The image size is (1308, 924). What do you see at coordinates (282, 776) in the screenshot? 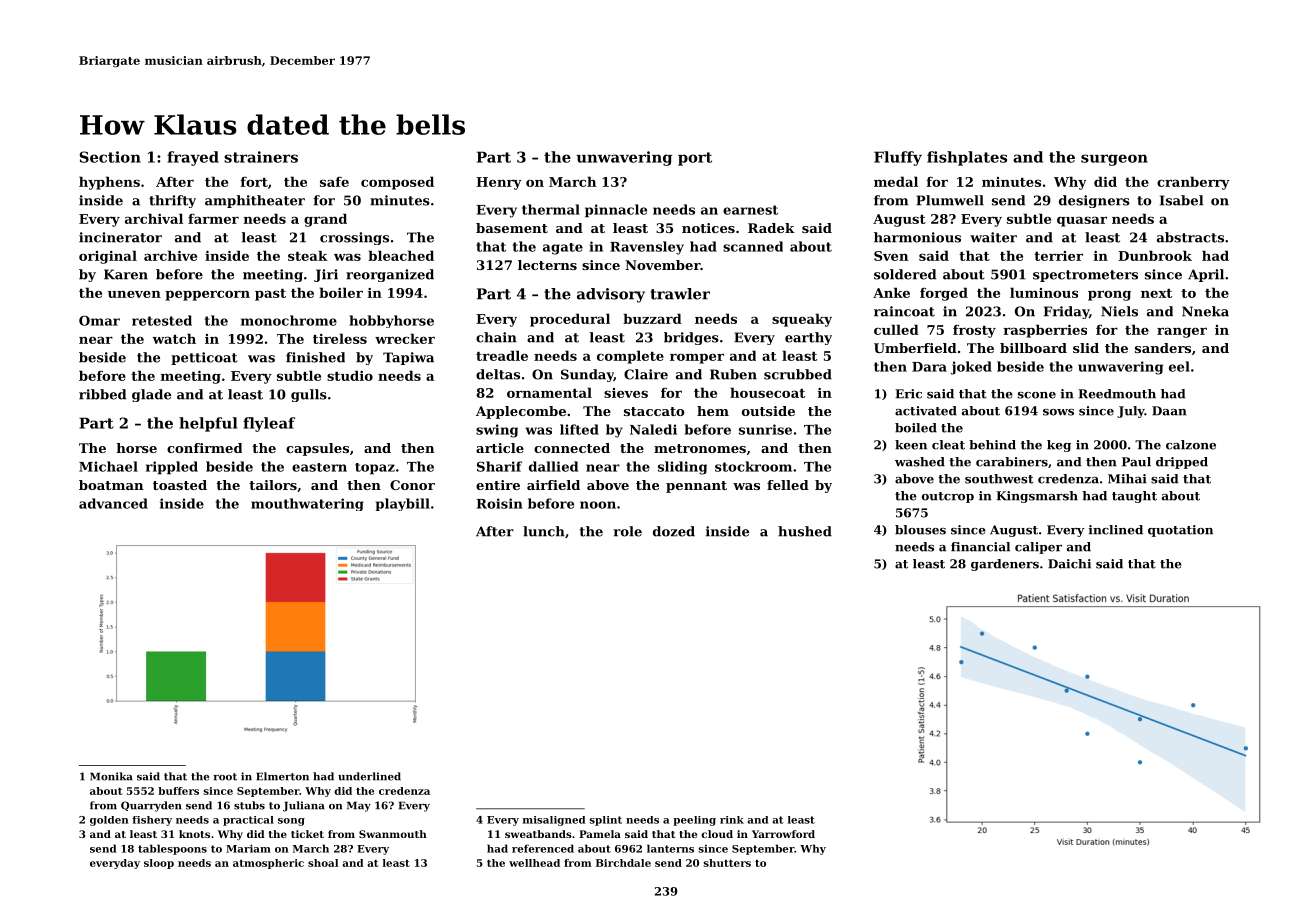
I see `Elmerton` at bounding box center [282, 776].
